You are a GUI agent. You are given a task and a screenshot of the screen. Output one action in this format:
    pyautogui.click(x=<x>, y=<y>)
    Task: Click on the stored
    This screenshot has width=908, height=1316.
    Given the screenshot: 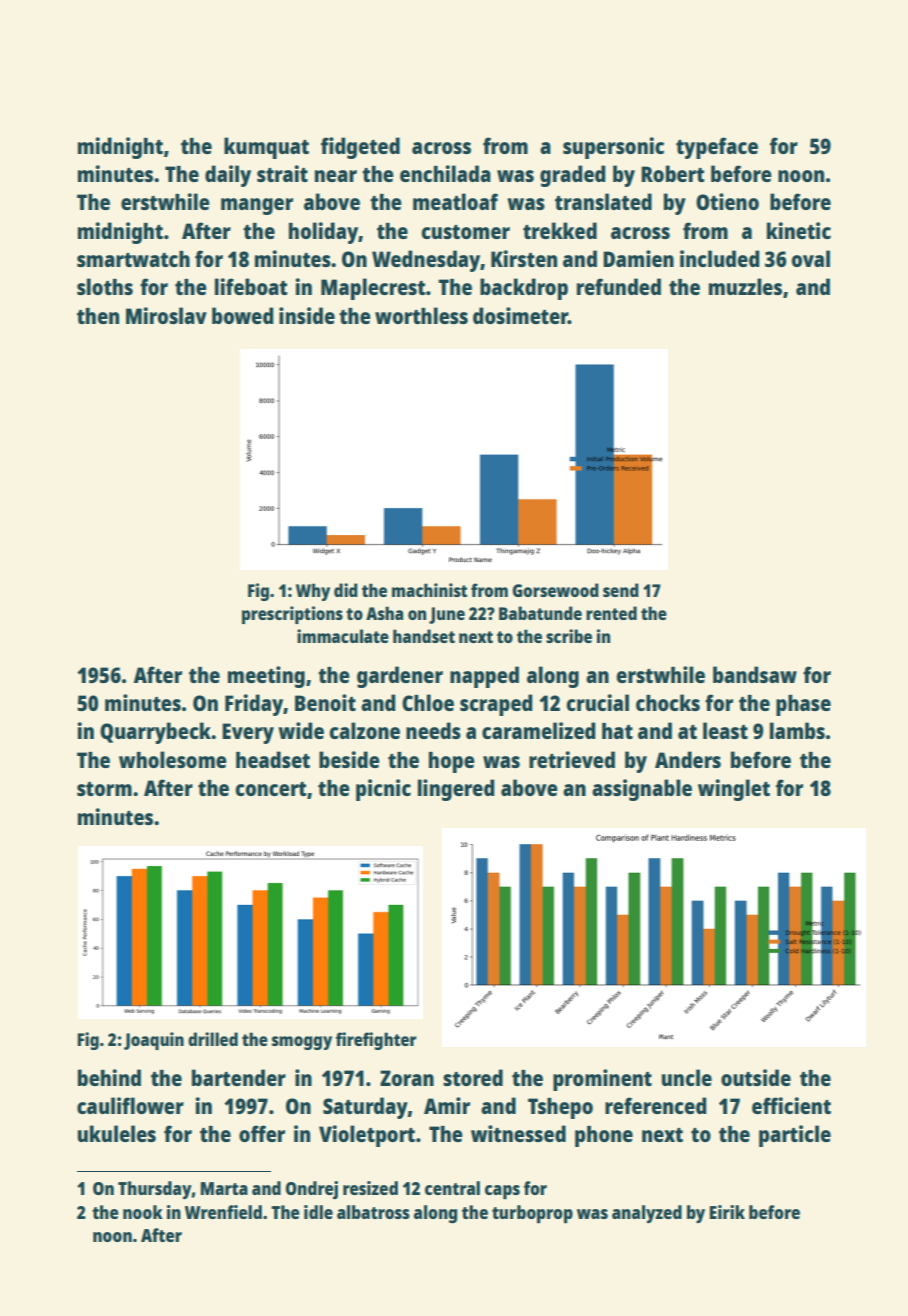 What is the action you would take?
    pyautogui.click(x=473, y=1077)
